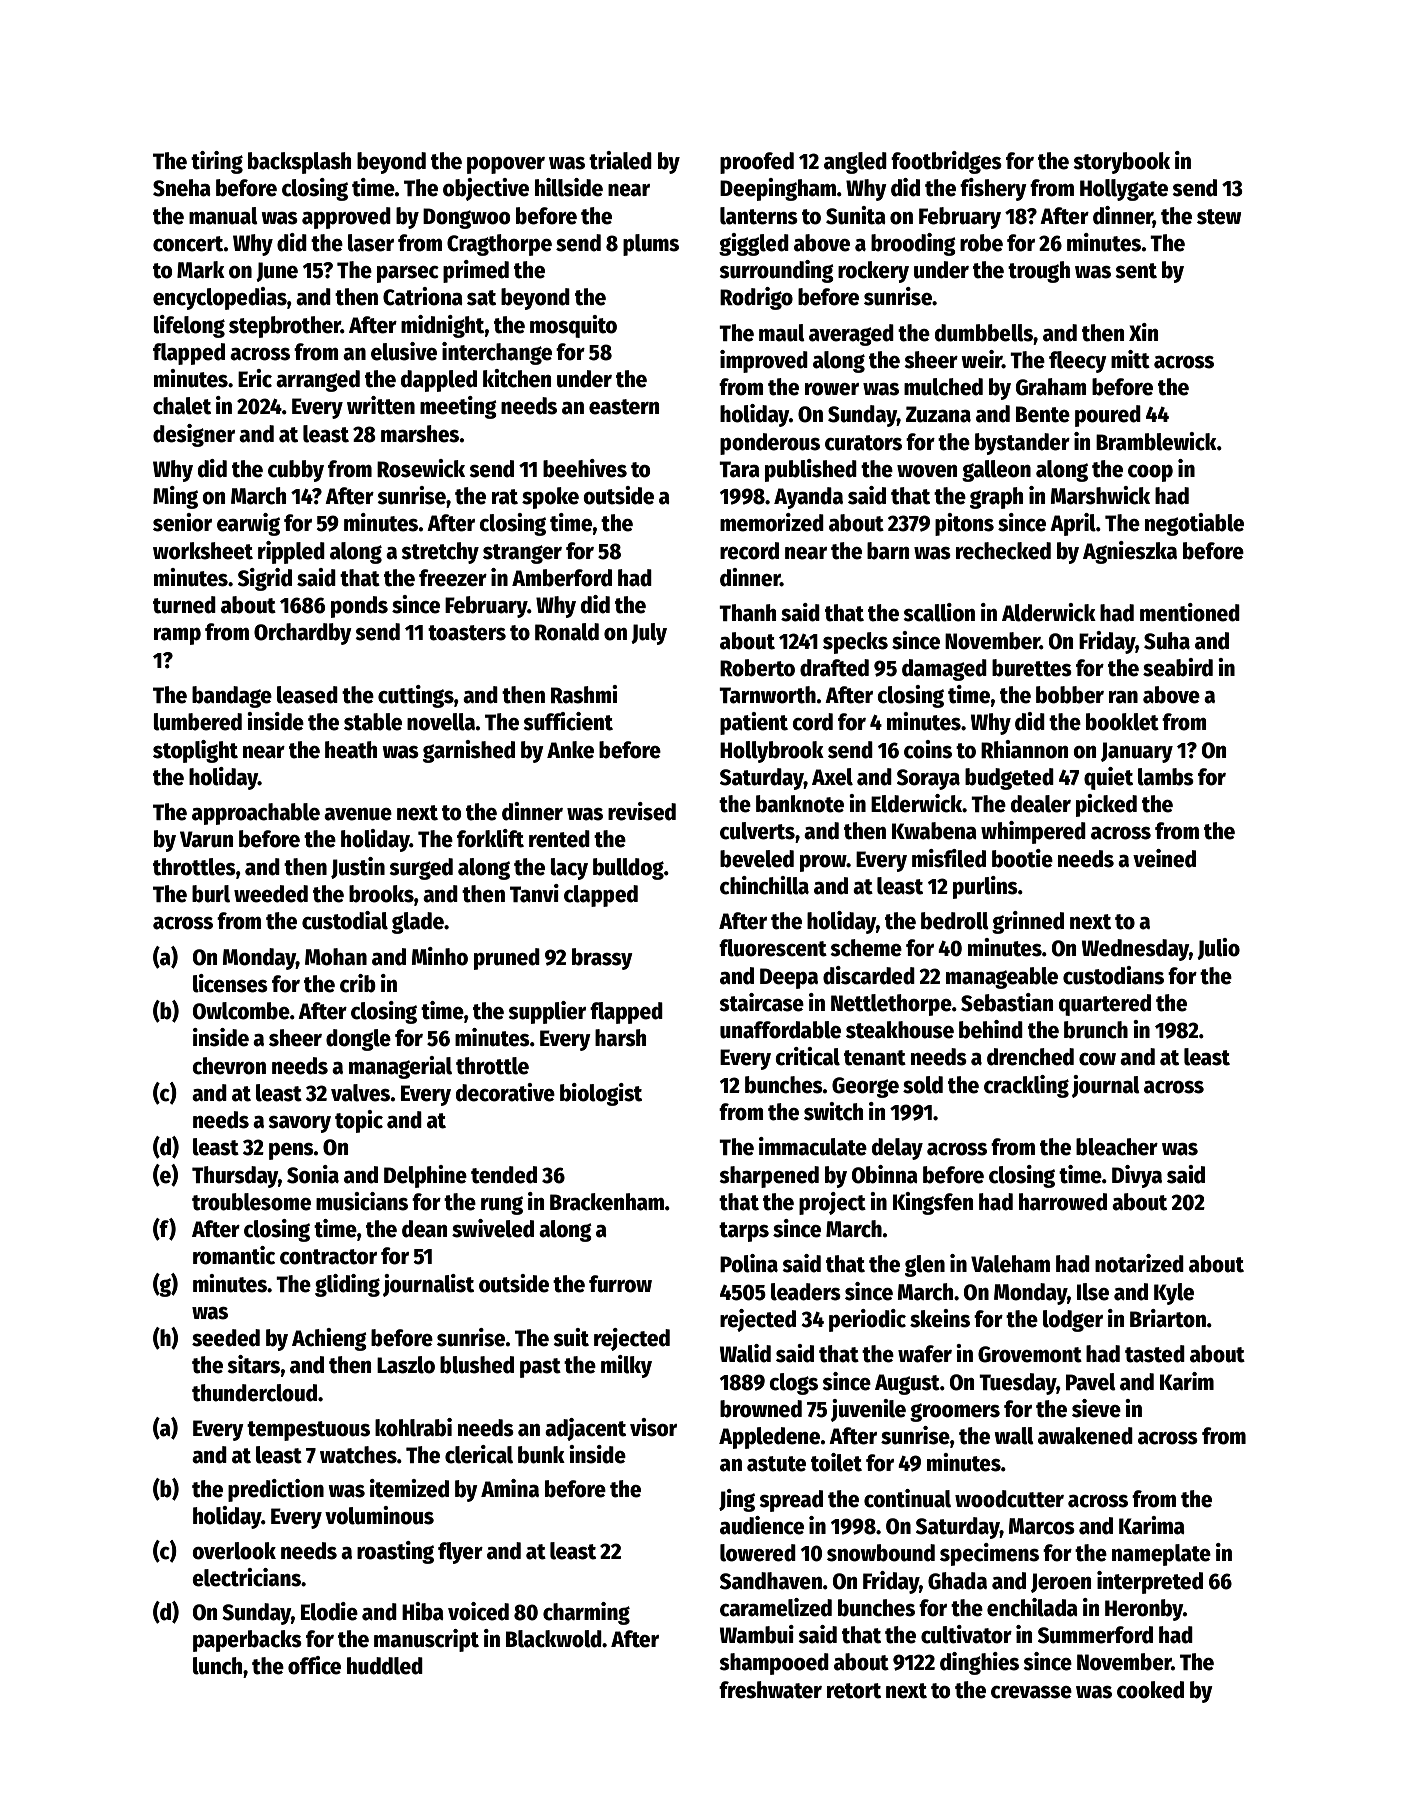 This page has width=1402, height=1814. I want to click on Justin, so click(358, 868).
